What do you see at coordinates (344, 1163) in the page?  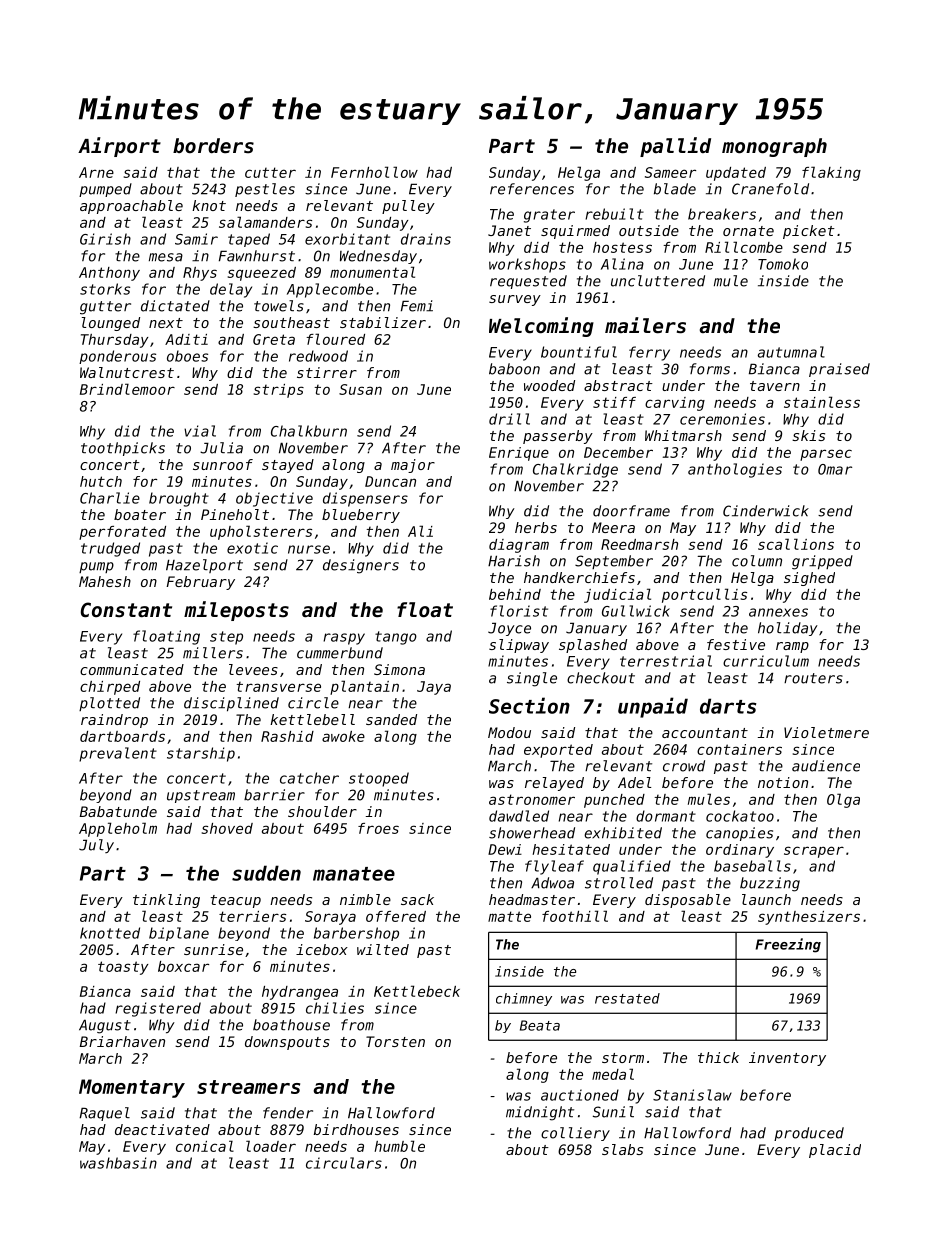 I see `circulars` at bounding box center [344, 1163].
